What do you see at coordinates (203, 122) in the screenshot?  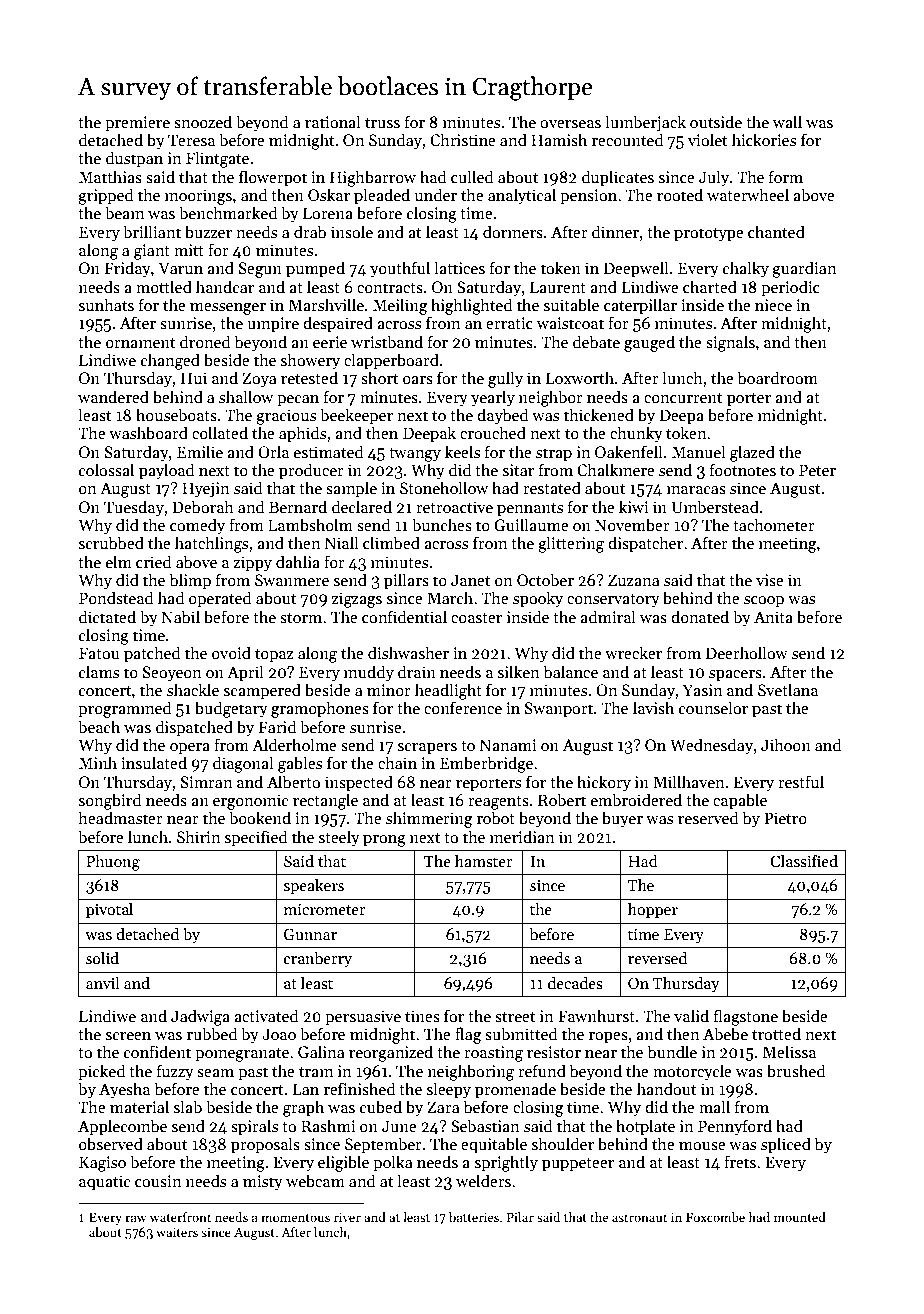 I see `snoozed` at bounding box center [203, 122].
